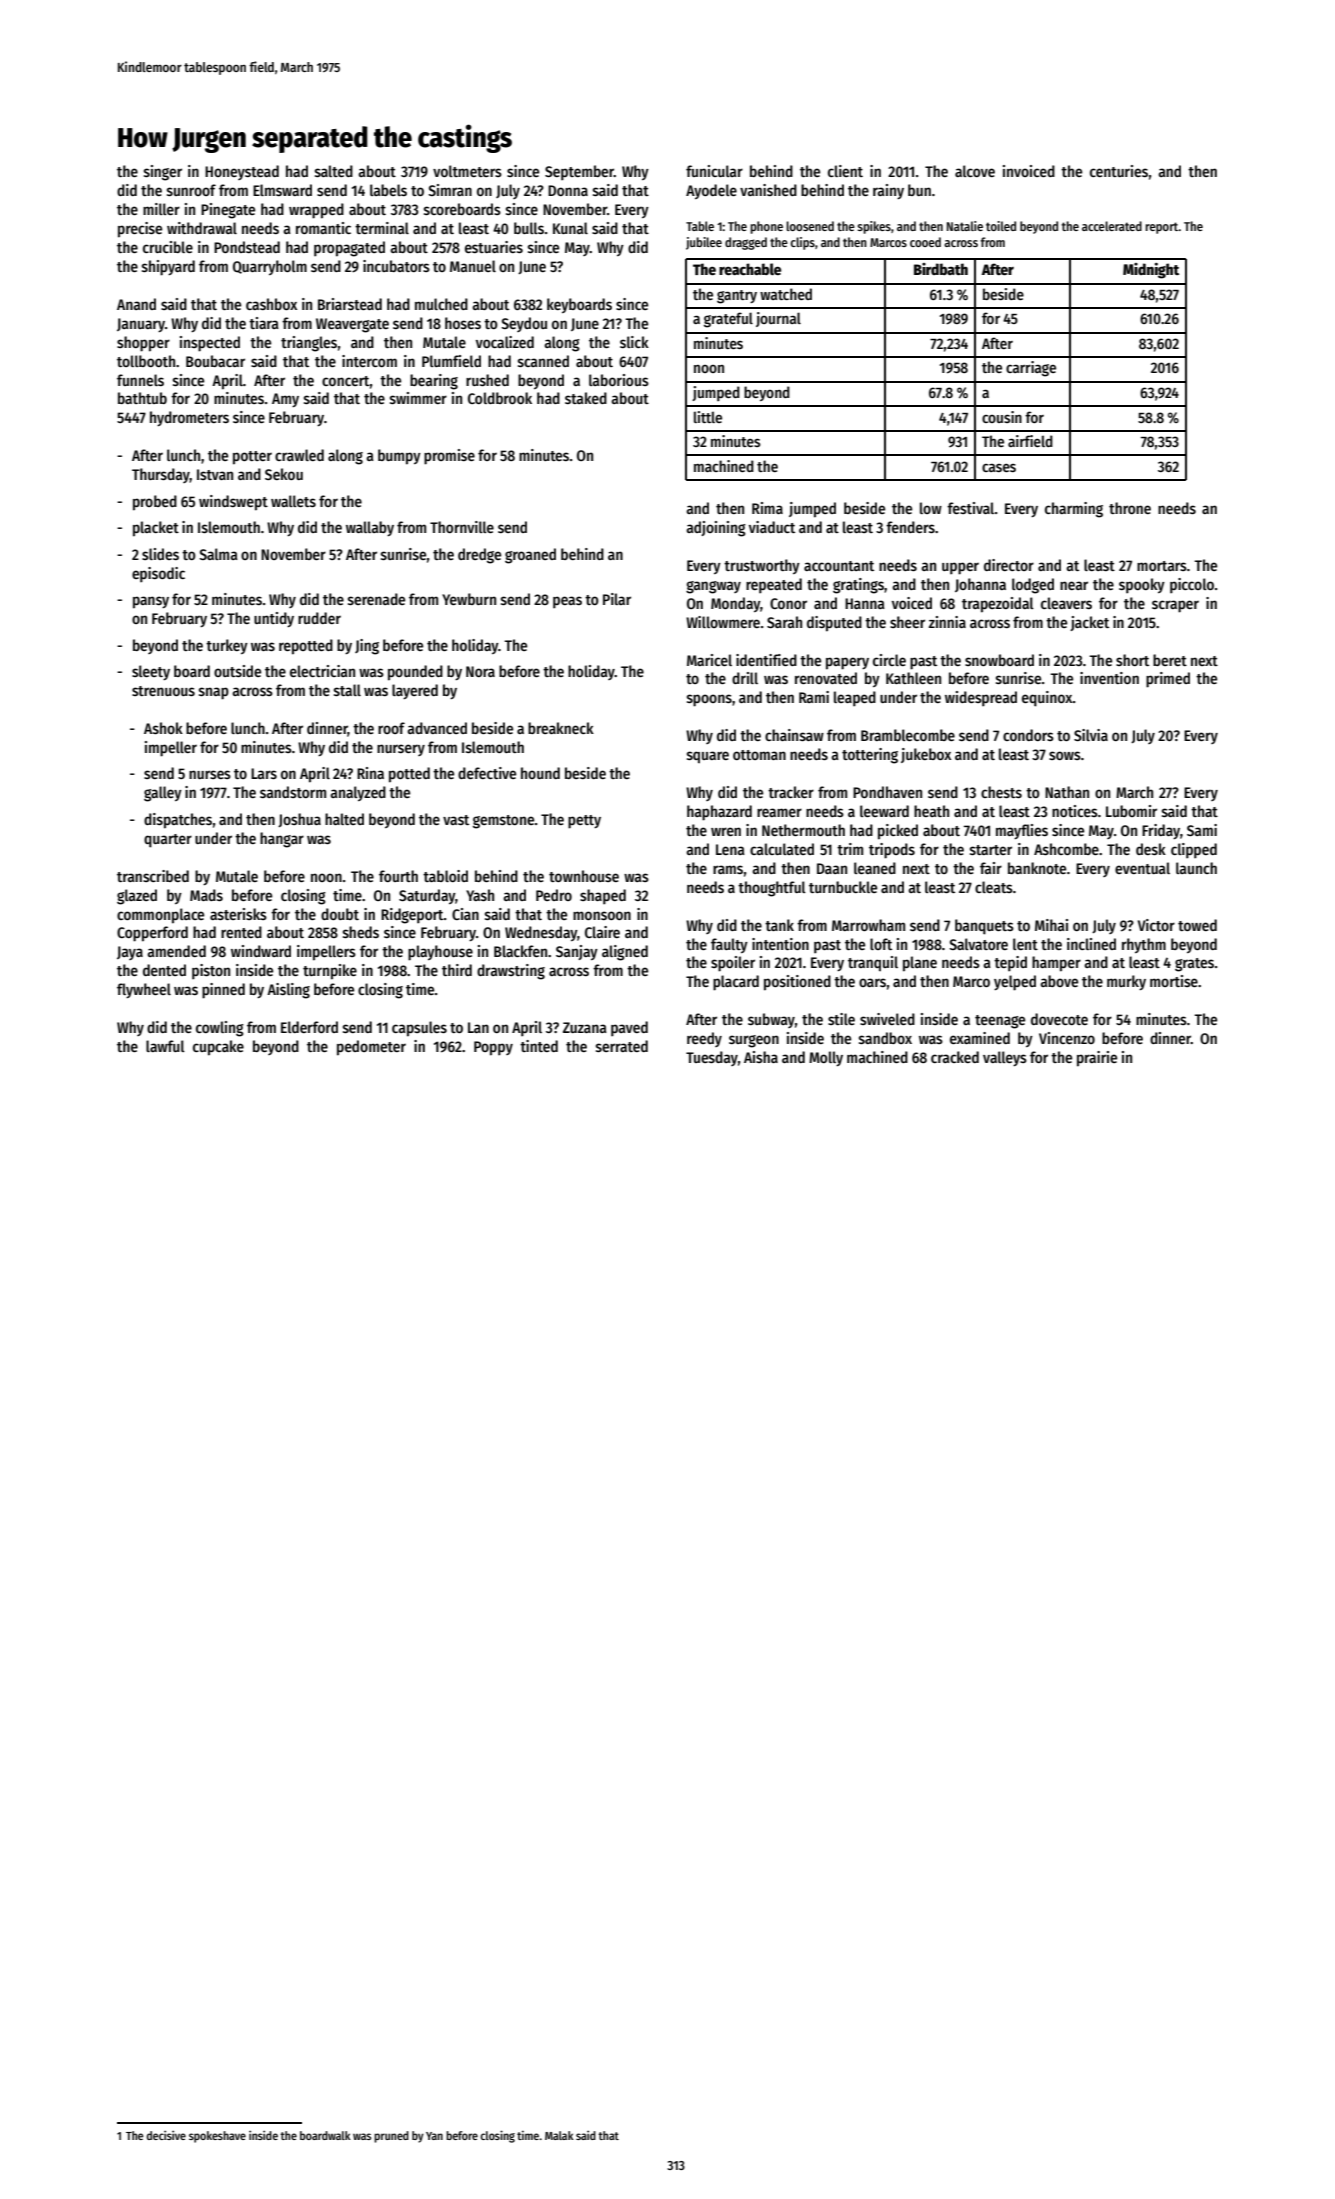 Image resolution: width=1335 pixels, height=2199 pixels. I want to click on decisive, so click(166, 2135).
